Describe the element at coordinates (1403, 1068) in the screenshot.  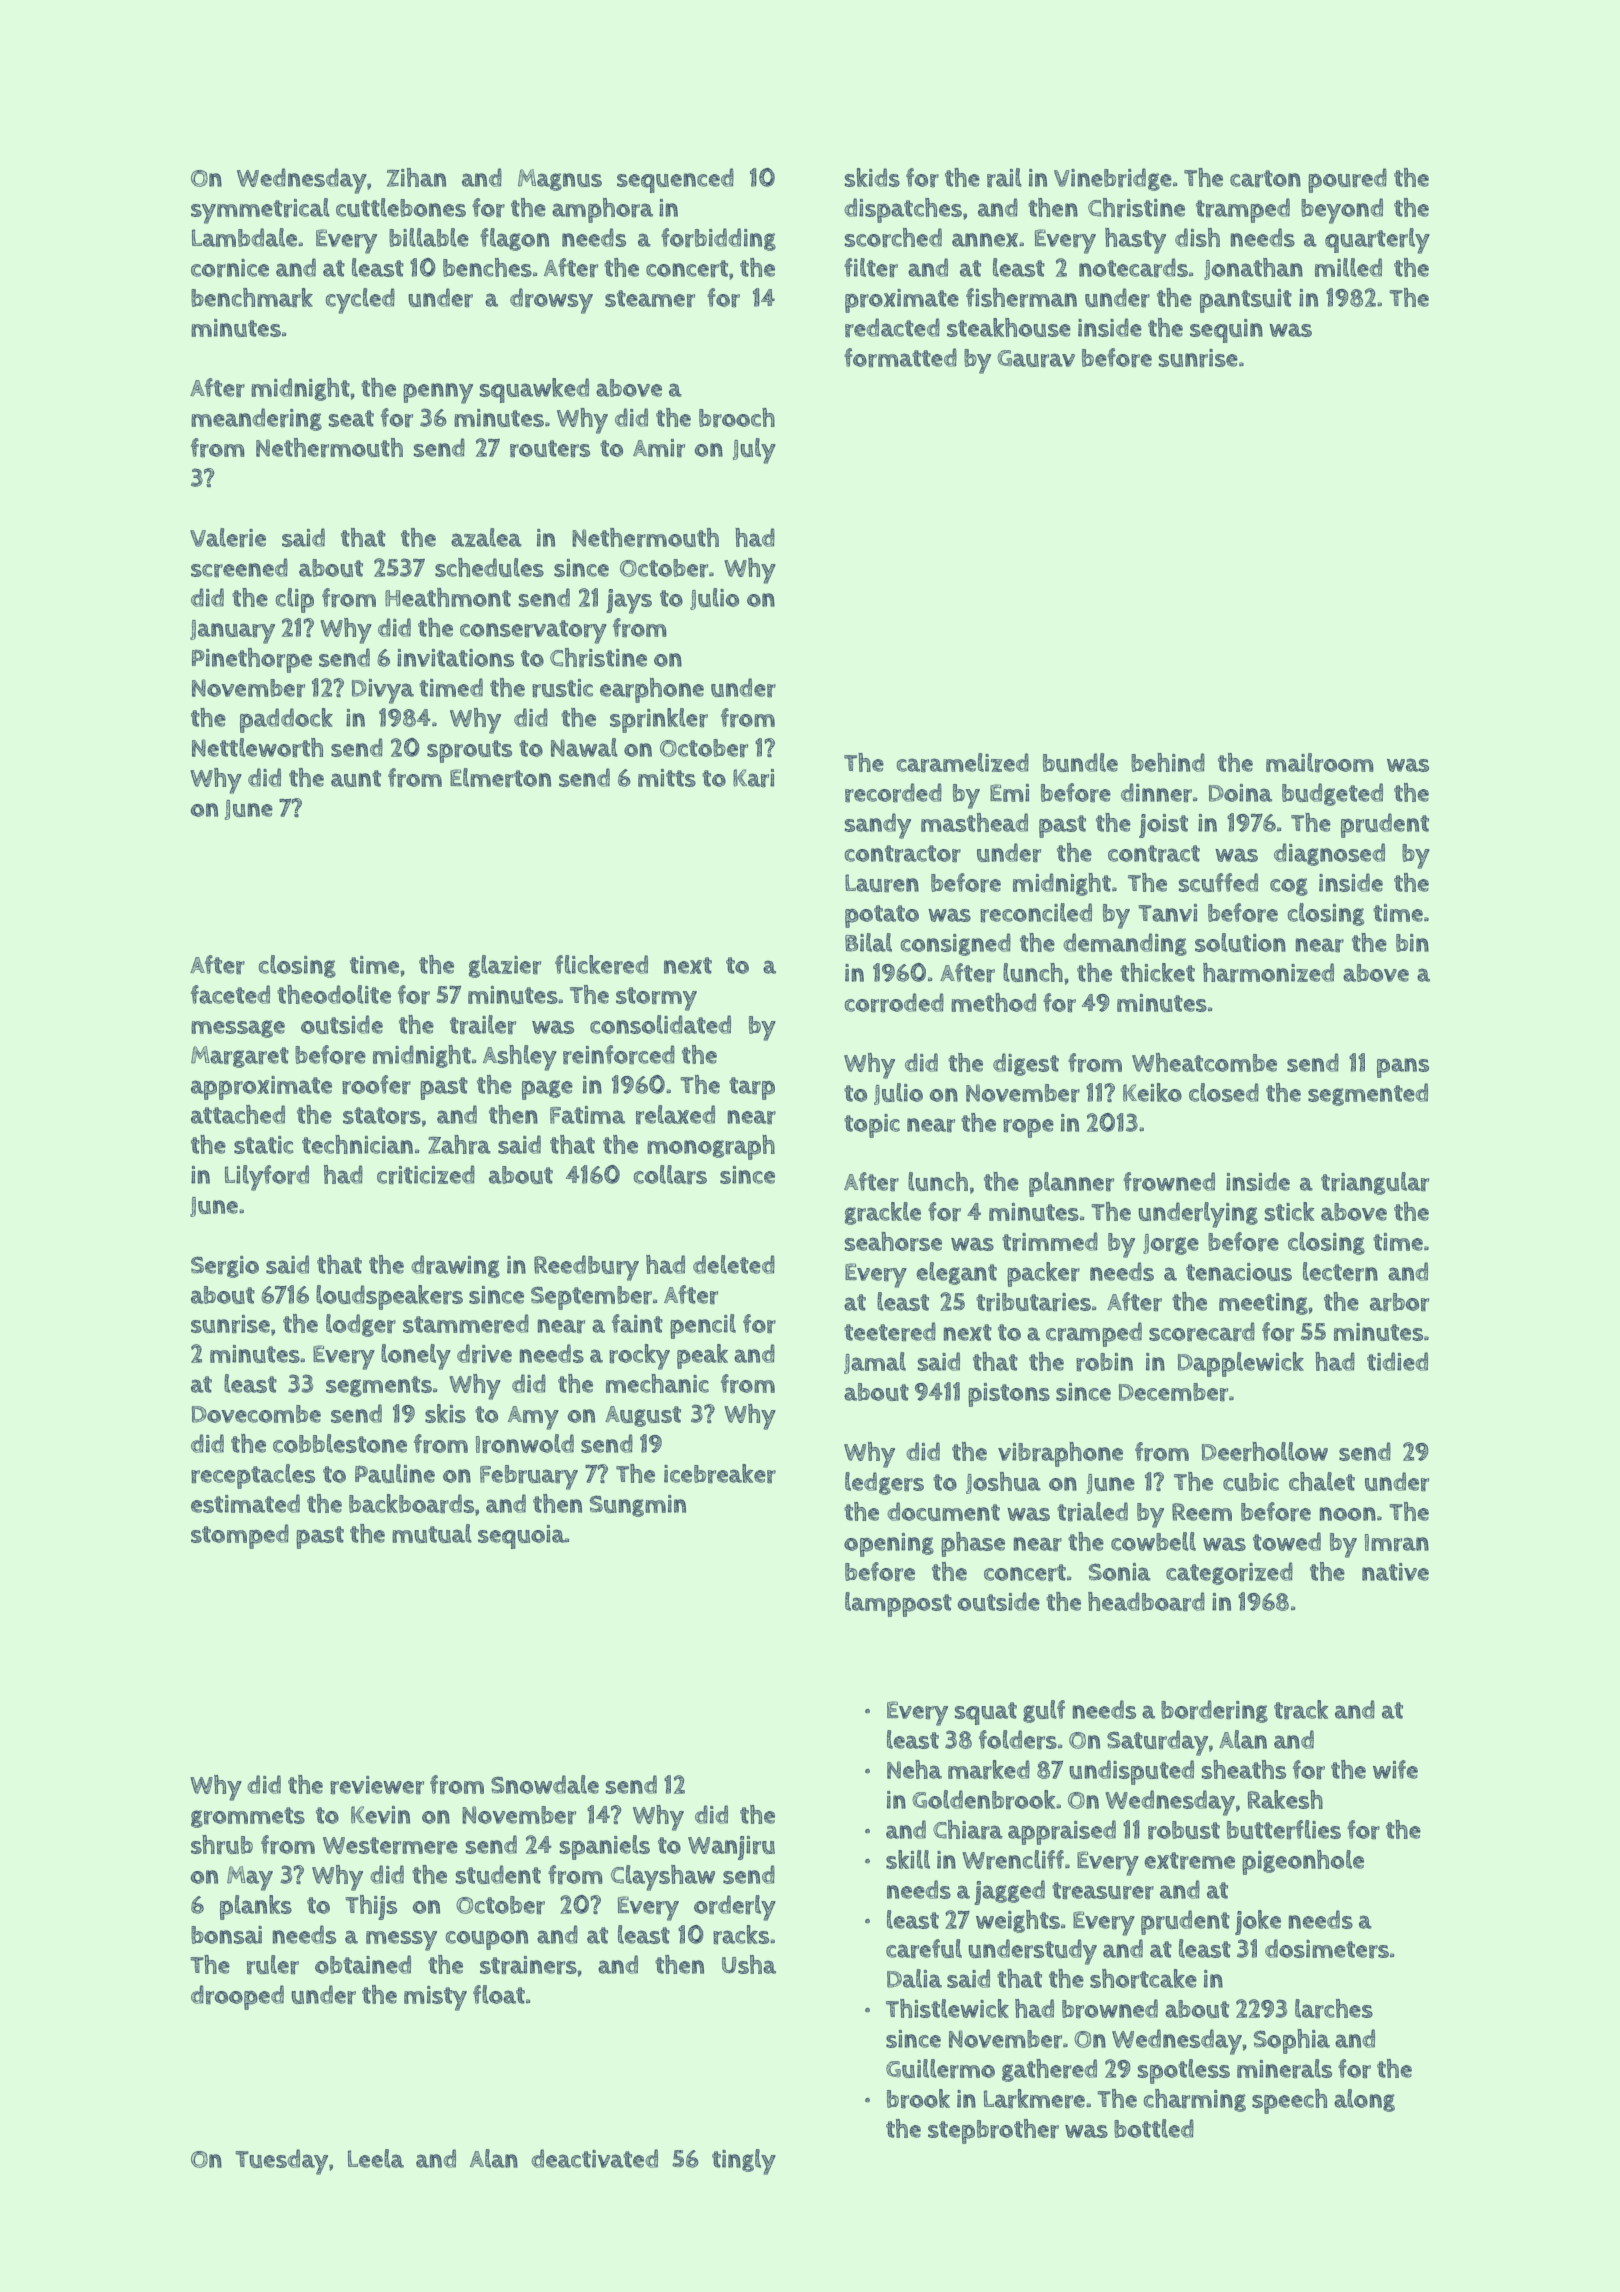
I see `pans` at that location.
